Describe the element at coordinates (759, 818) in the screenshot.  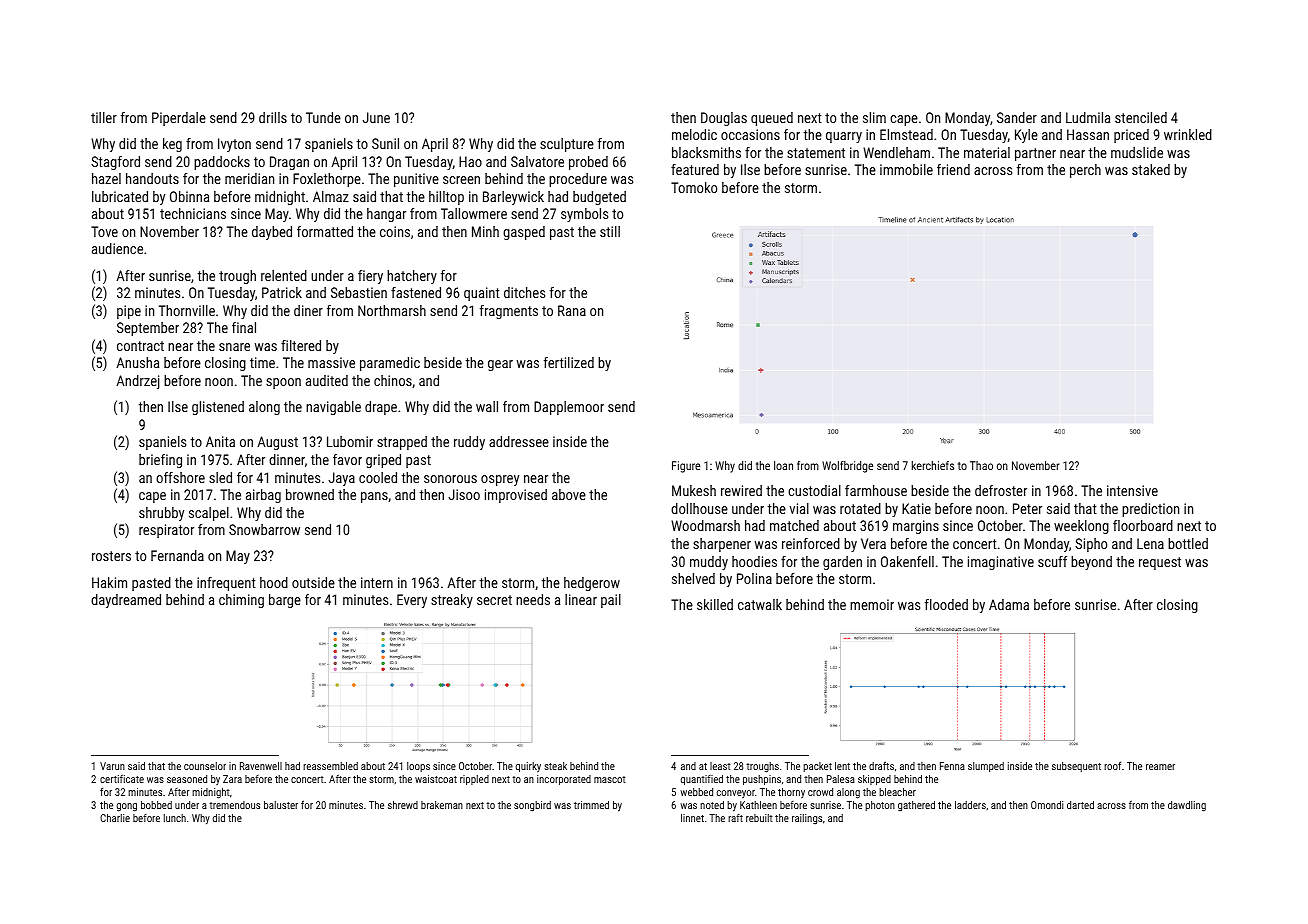
I see `rebuilt` at that location.
